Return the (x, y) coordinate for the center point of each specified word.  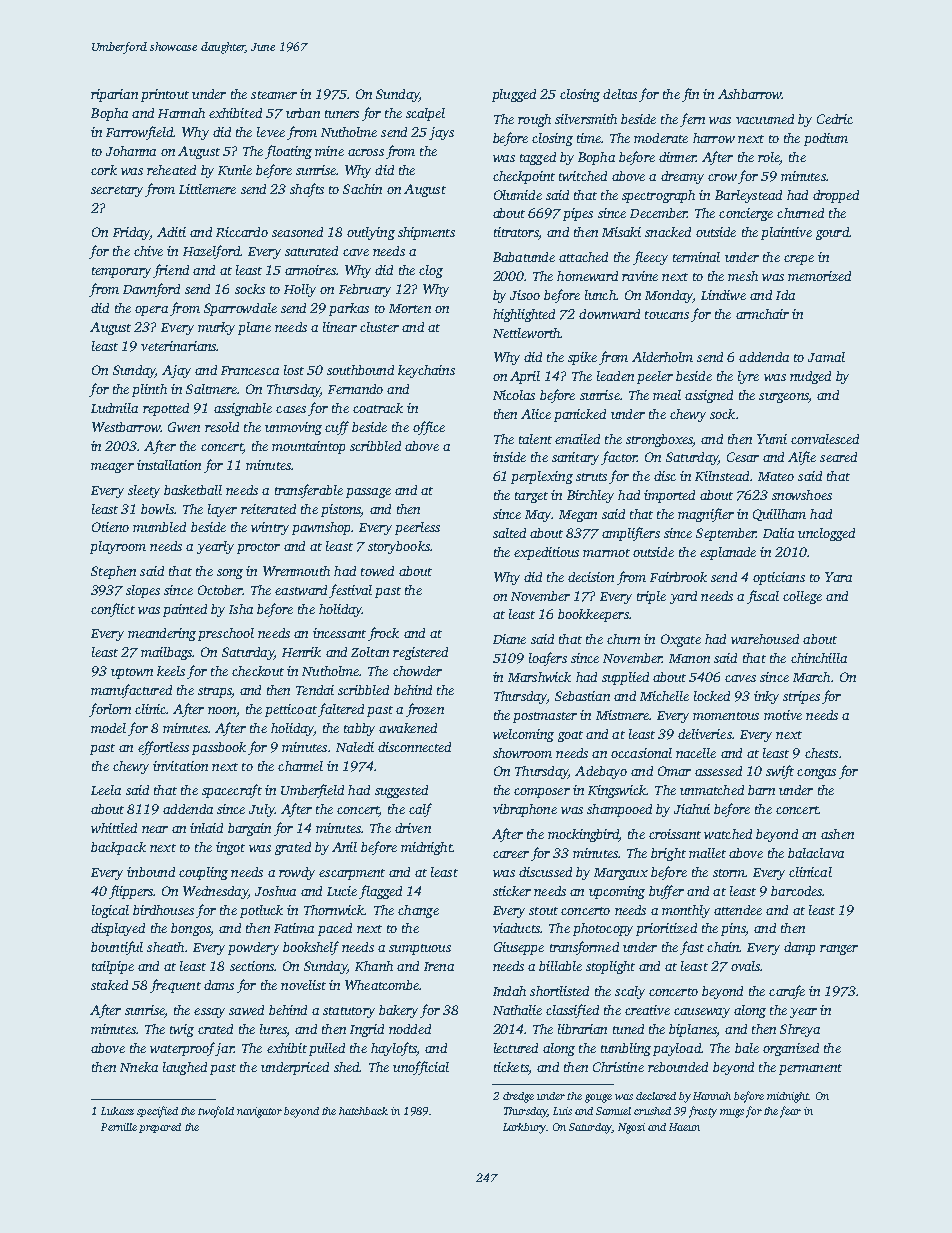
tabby (359, 729)
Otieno (110, 527)
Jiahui (692, 809)
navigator (259, 1112)
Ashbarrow (750, 94)
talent (535, 439)
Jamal (826, 357)
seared (838, 457)
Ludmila (114, 408)
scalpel (425, 114)
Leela (106, 790)
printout (165, 95)
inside (509, 457)
